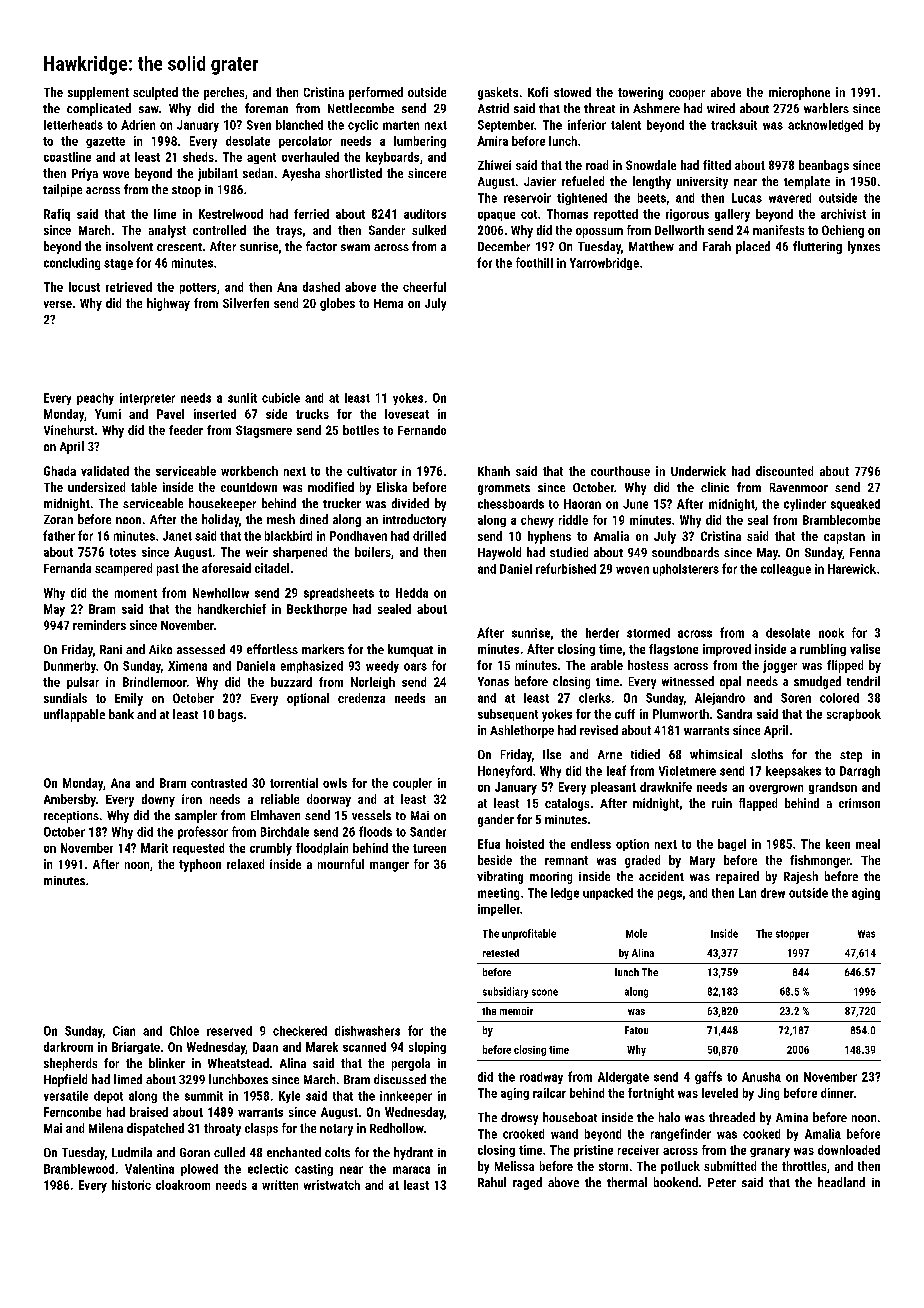  I want to click on rangefinder, so click(681, 1134).
